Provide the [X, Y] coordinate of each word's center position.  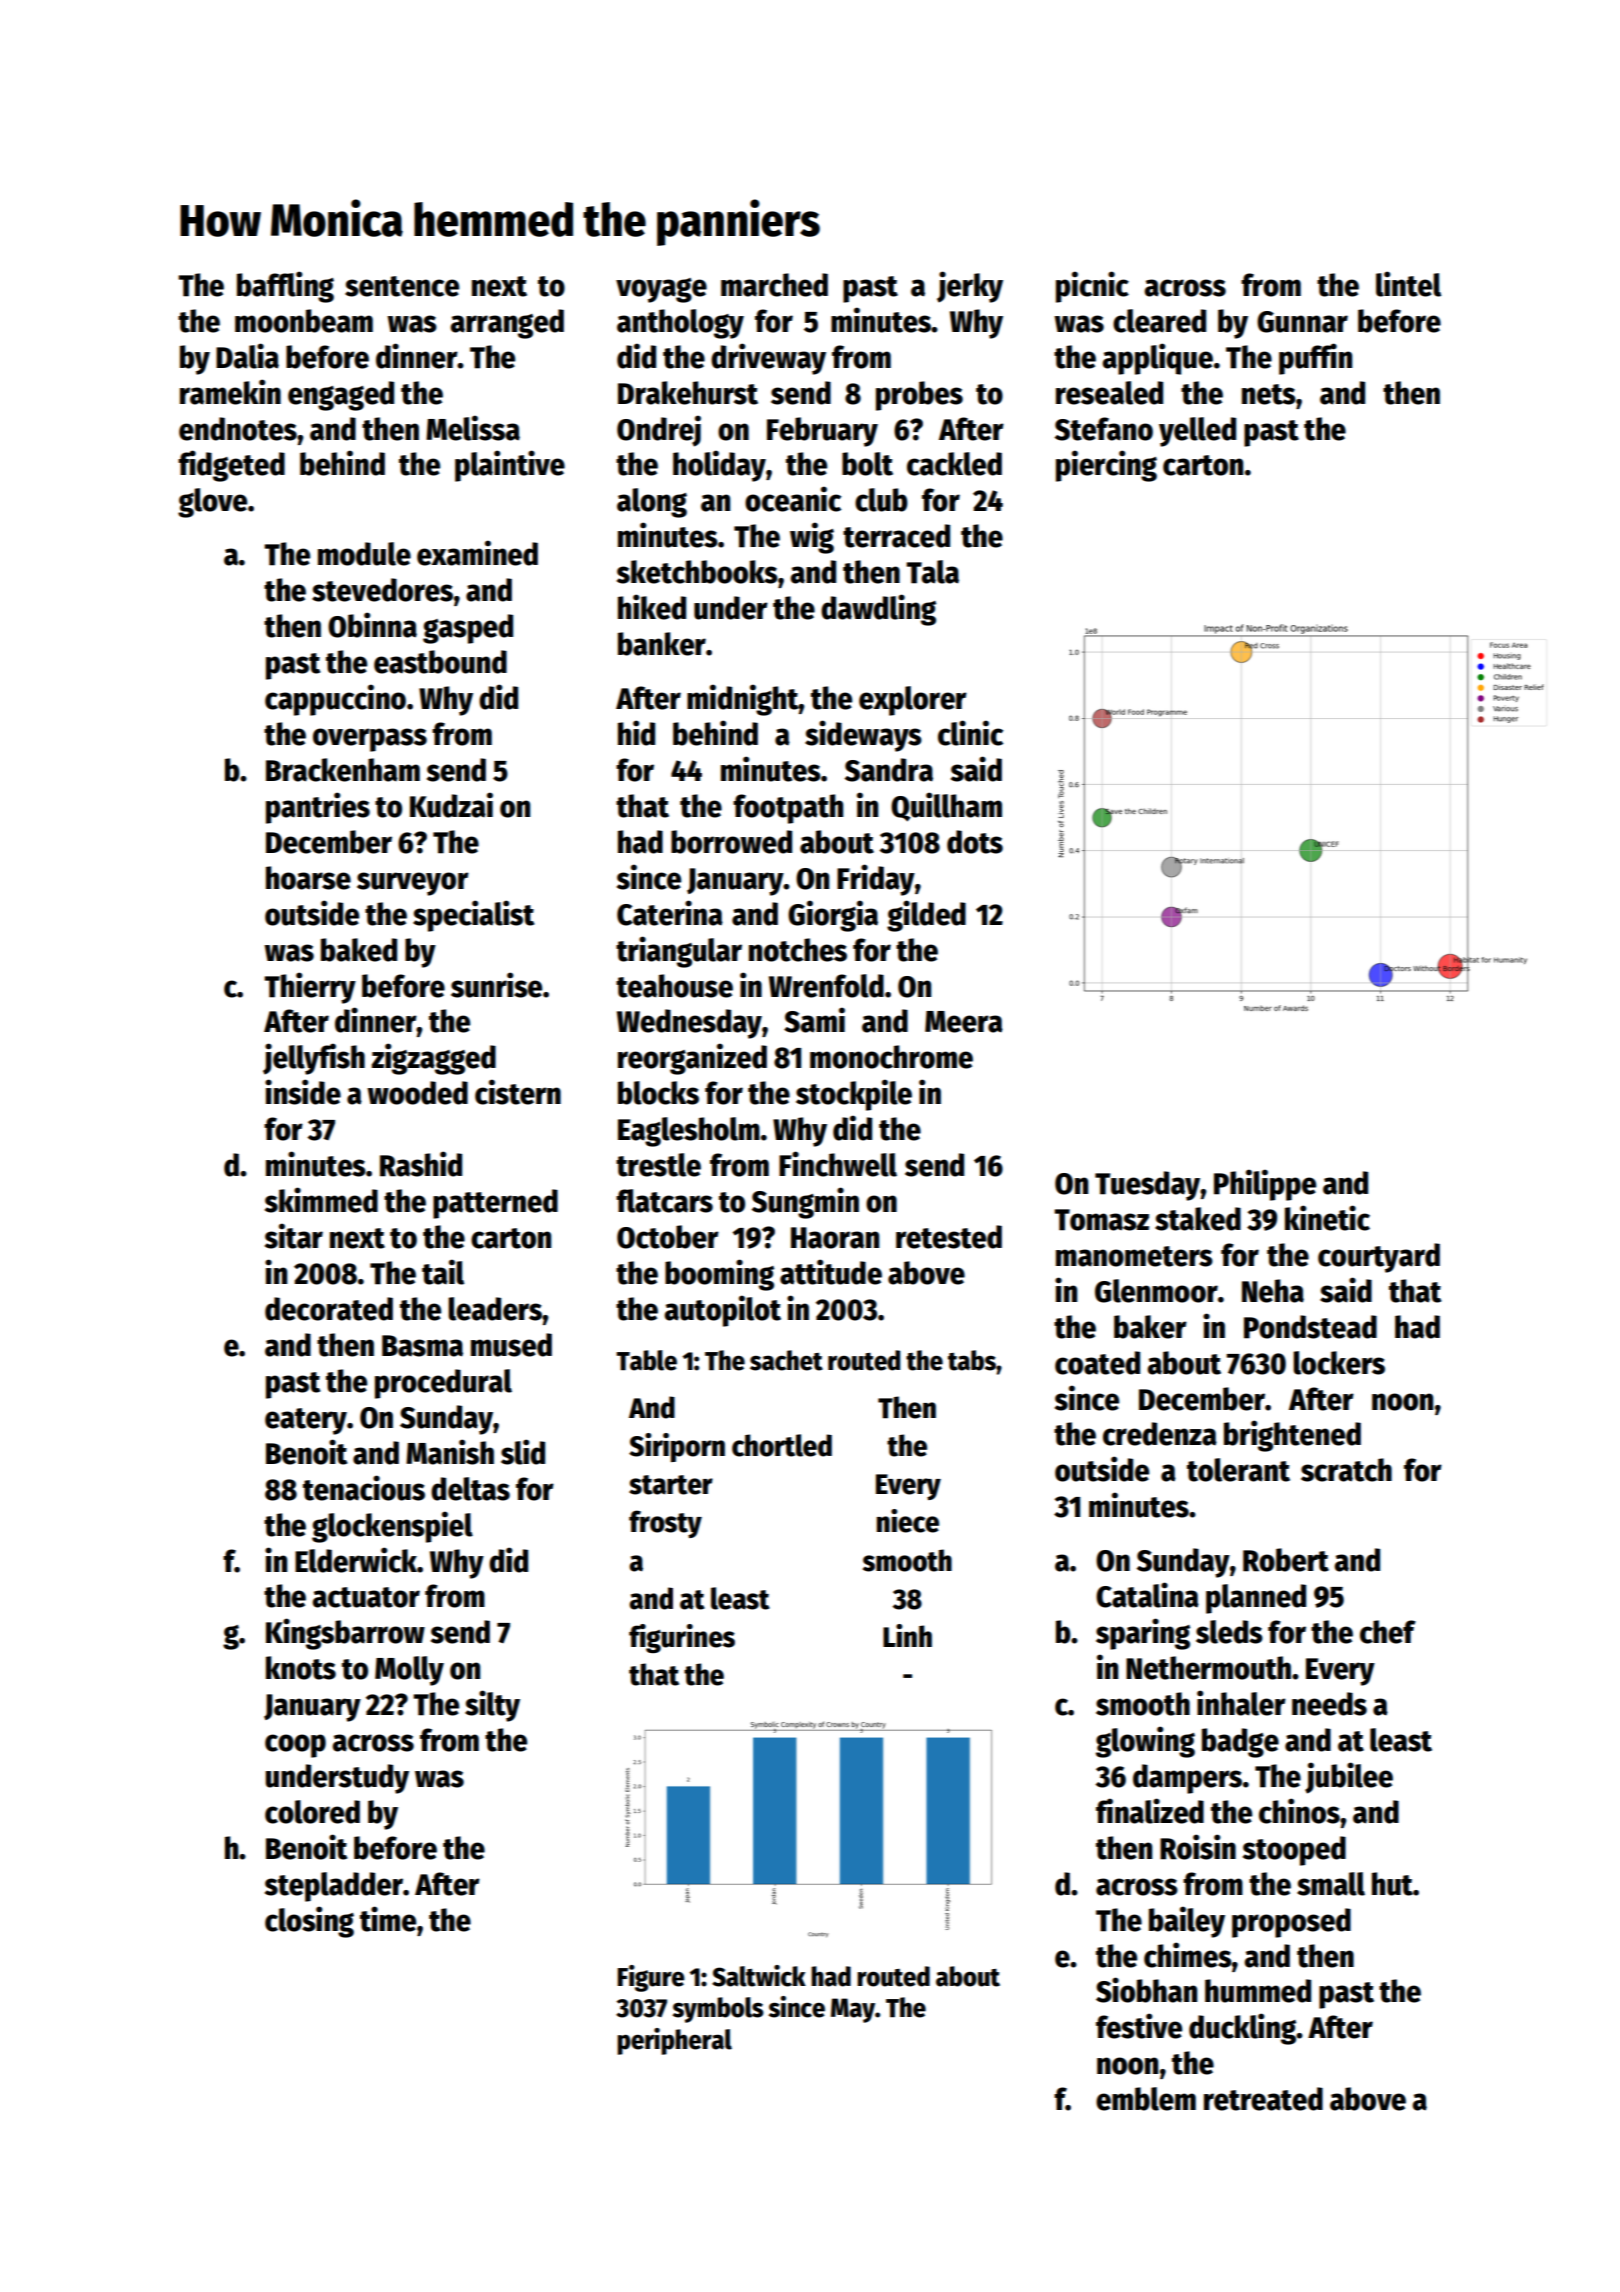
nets [1269, 394]
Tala [932, 572]
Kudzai [451, 805]
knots [301, 1668]
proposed [1291, 1923]
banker [662, 644]
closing [309, 1922]
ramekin [230, 392]
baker [1150, 1327]
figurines [682, 1638]
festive [1139, 2026]
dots [975, 842]
